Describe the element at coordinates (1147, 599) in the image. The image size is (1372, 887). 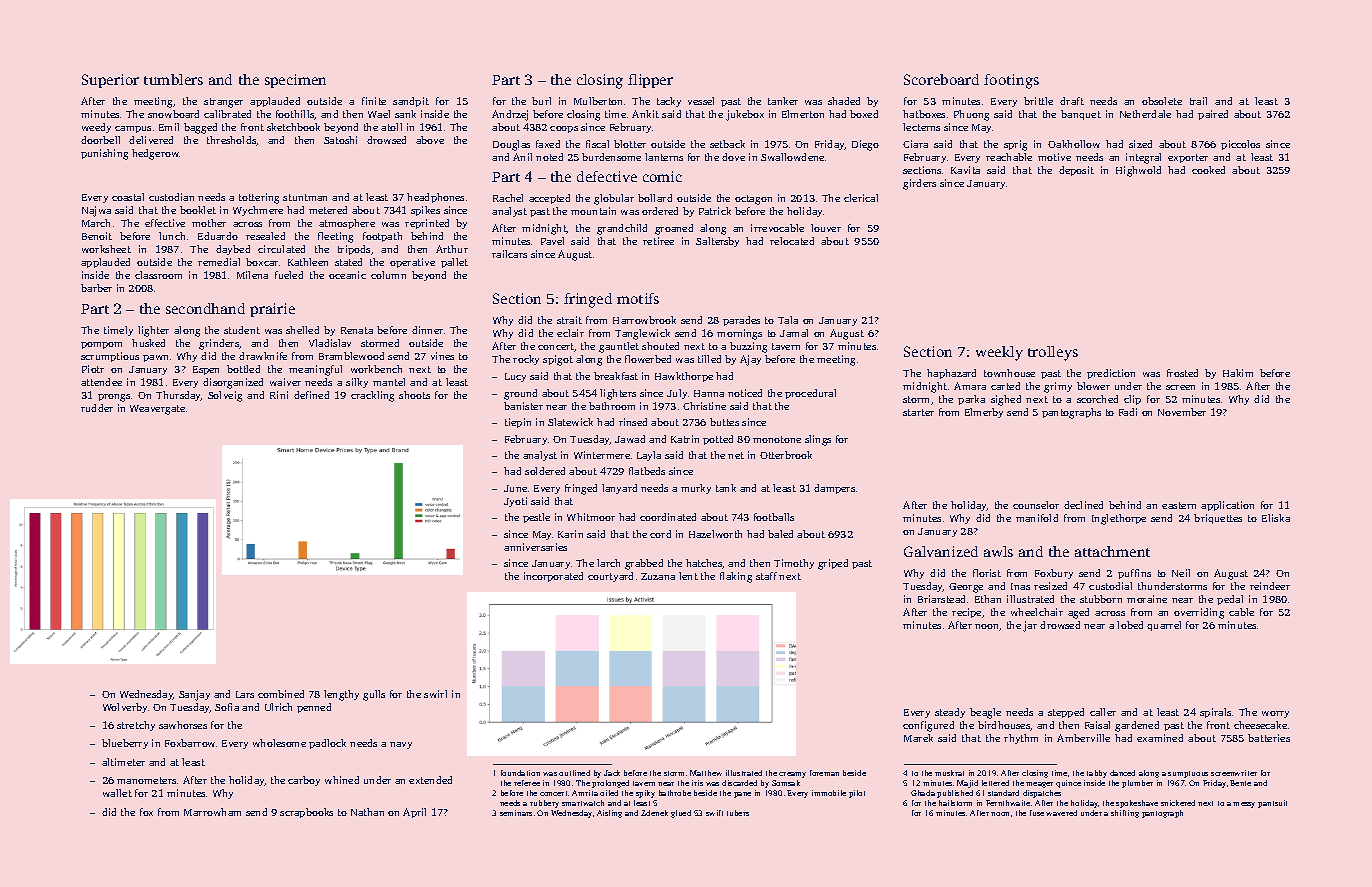
I see `moraine` at that location.
